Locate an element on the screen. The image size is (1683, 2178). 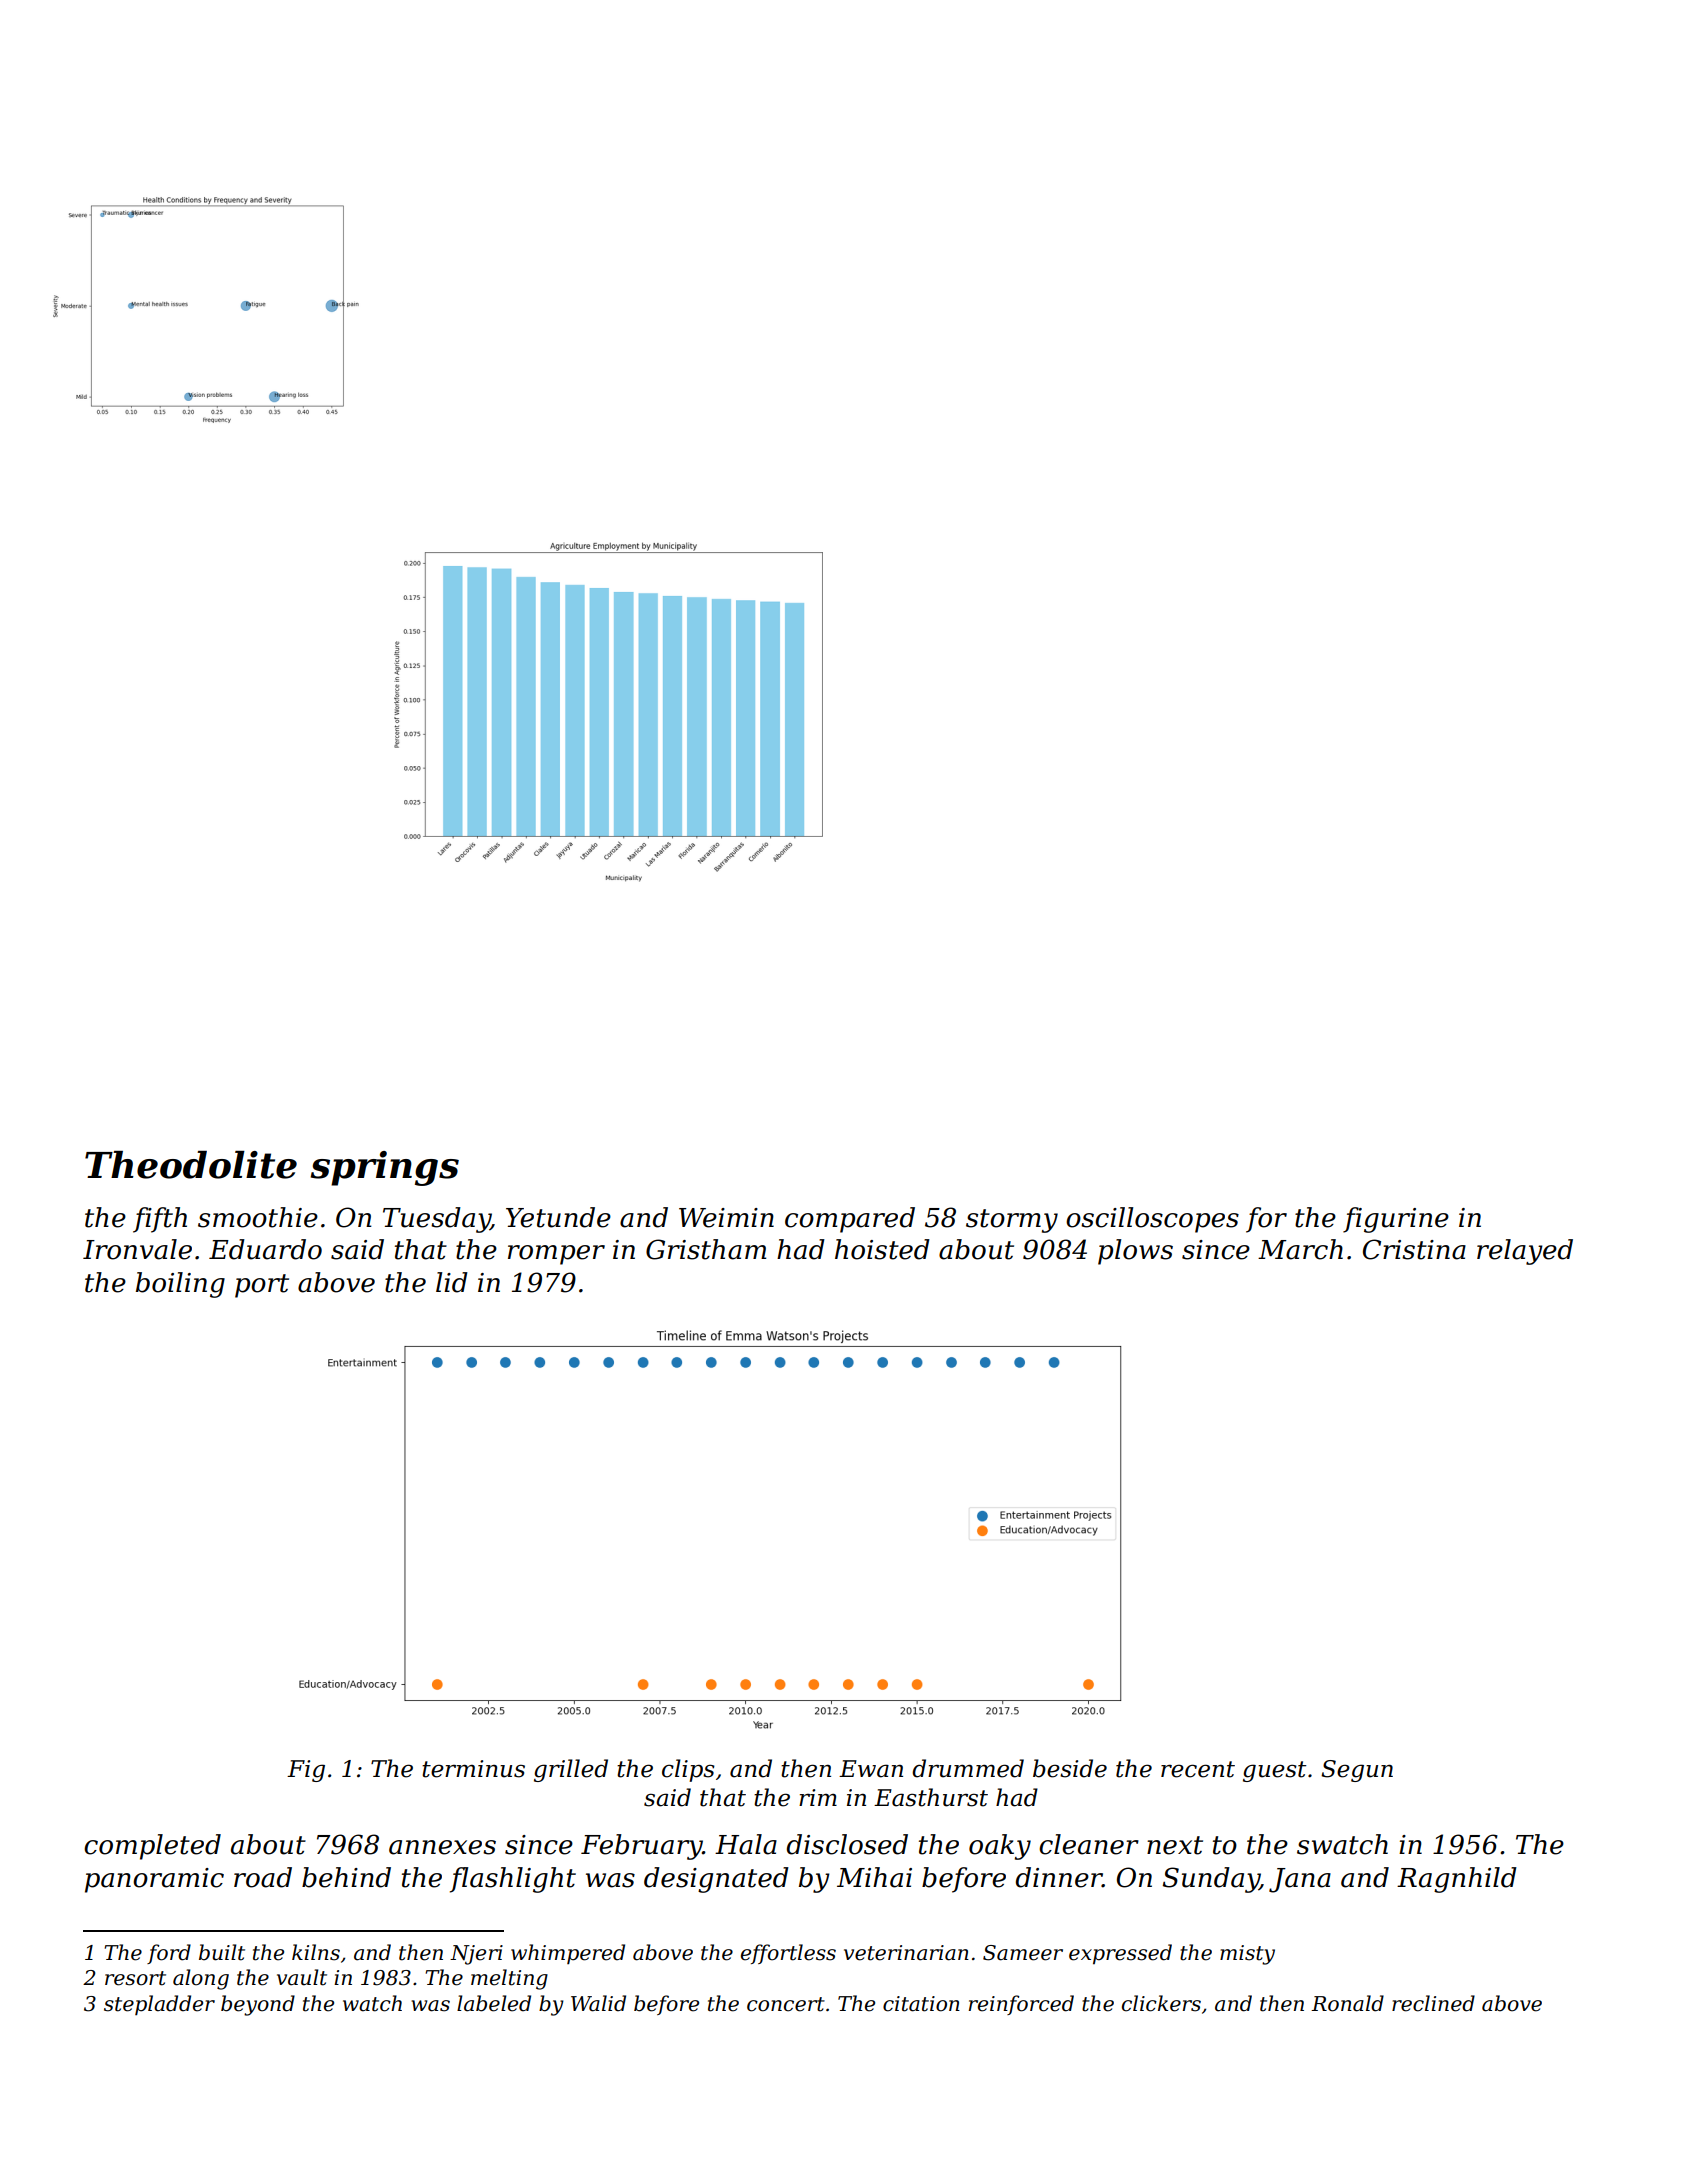
Yetunde is located at coordinates (558, 1217).
